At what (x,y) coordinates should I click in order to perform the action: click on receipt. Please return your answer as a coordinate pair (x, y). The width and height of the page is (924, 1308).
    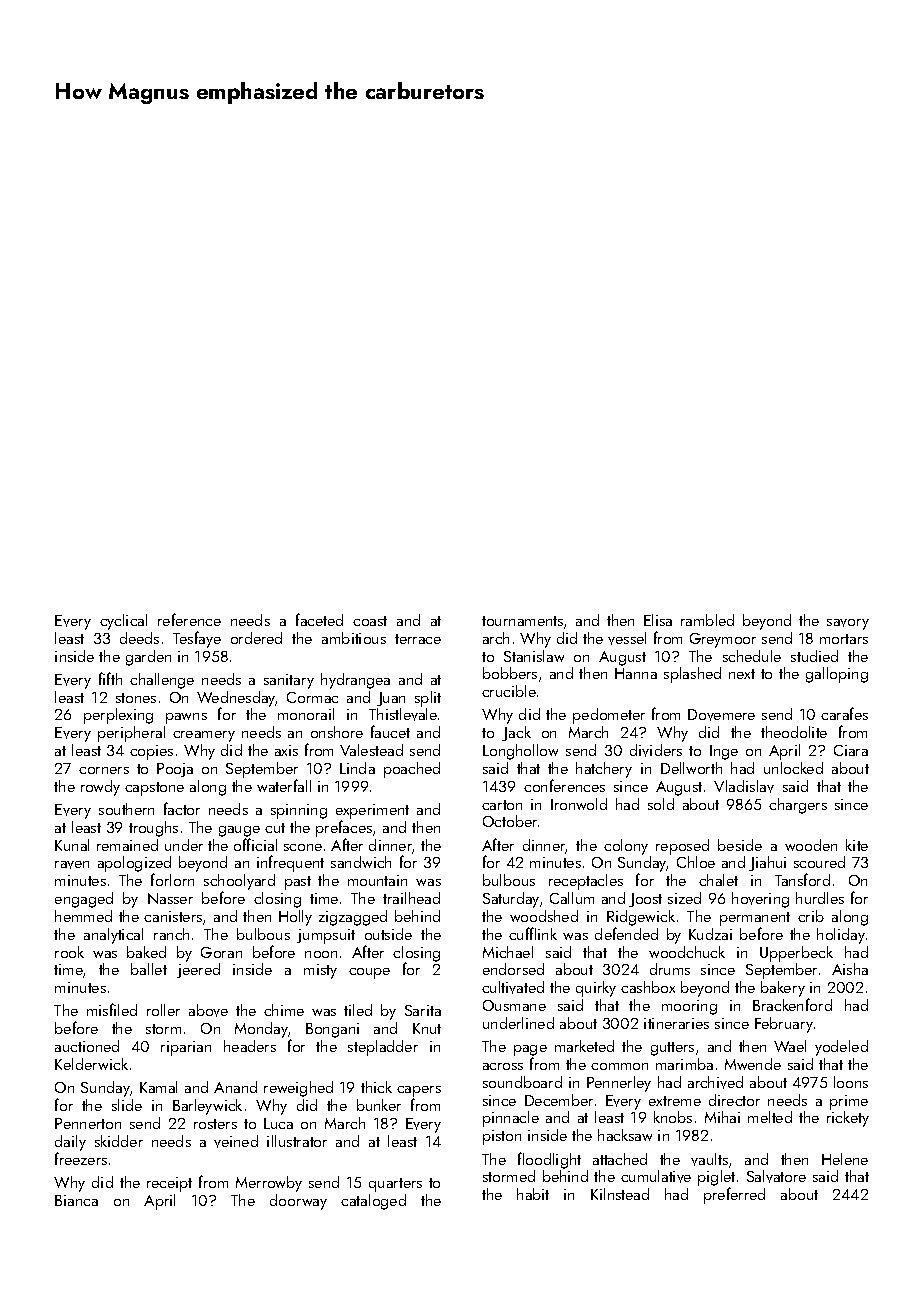
    Looking at the image, I should click on (169, 1184).
